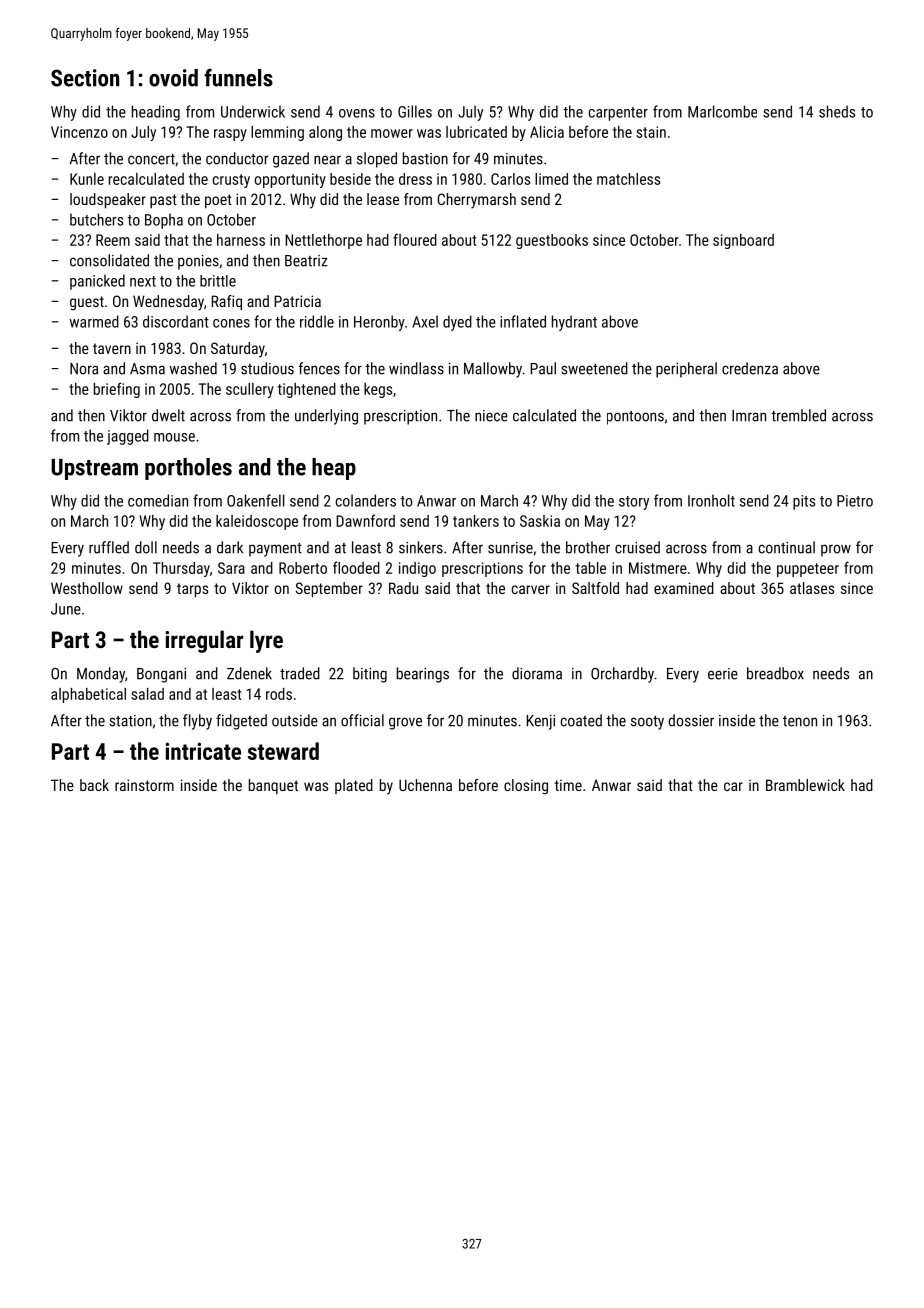 The image size is (924, 1308). What do you see at coordinates (574, 323) in the document?
I see `hydrant` at bounding box center [574, 323].
